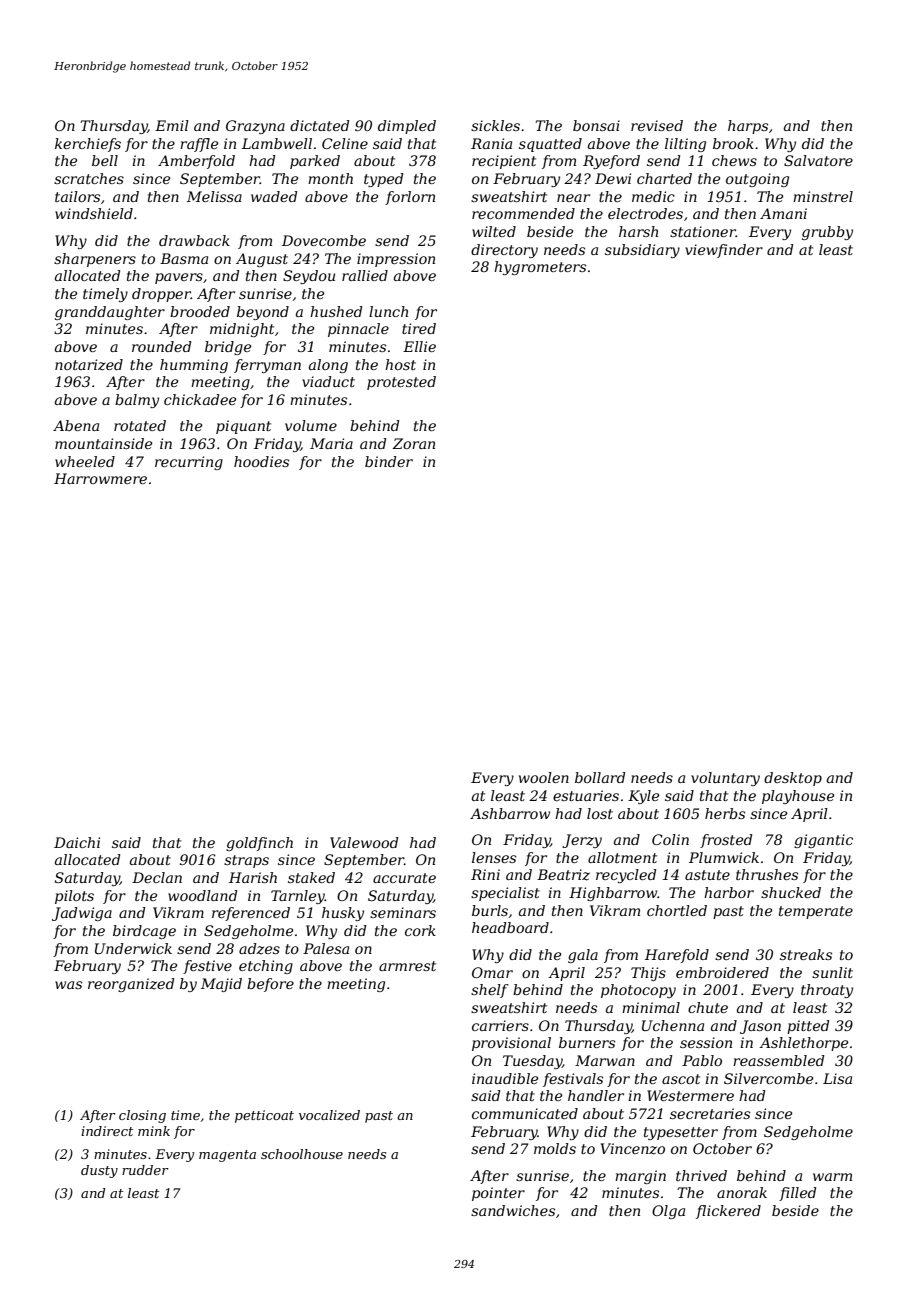 The width and height of the screenshot is (908, 1316). I want to click on dictated, so click(319, 125).
